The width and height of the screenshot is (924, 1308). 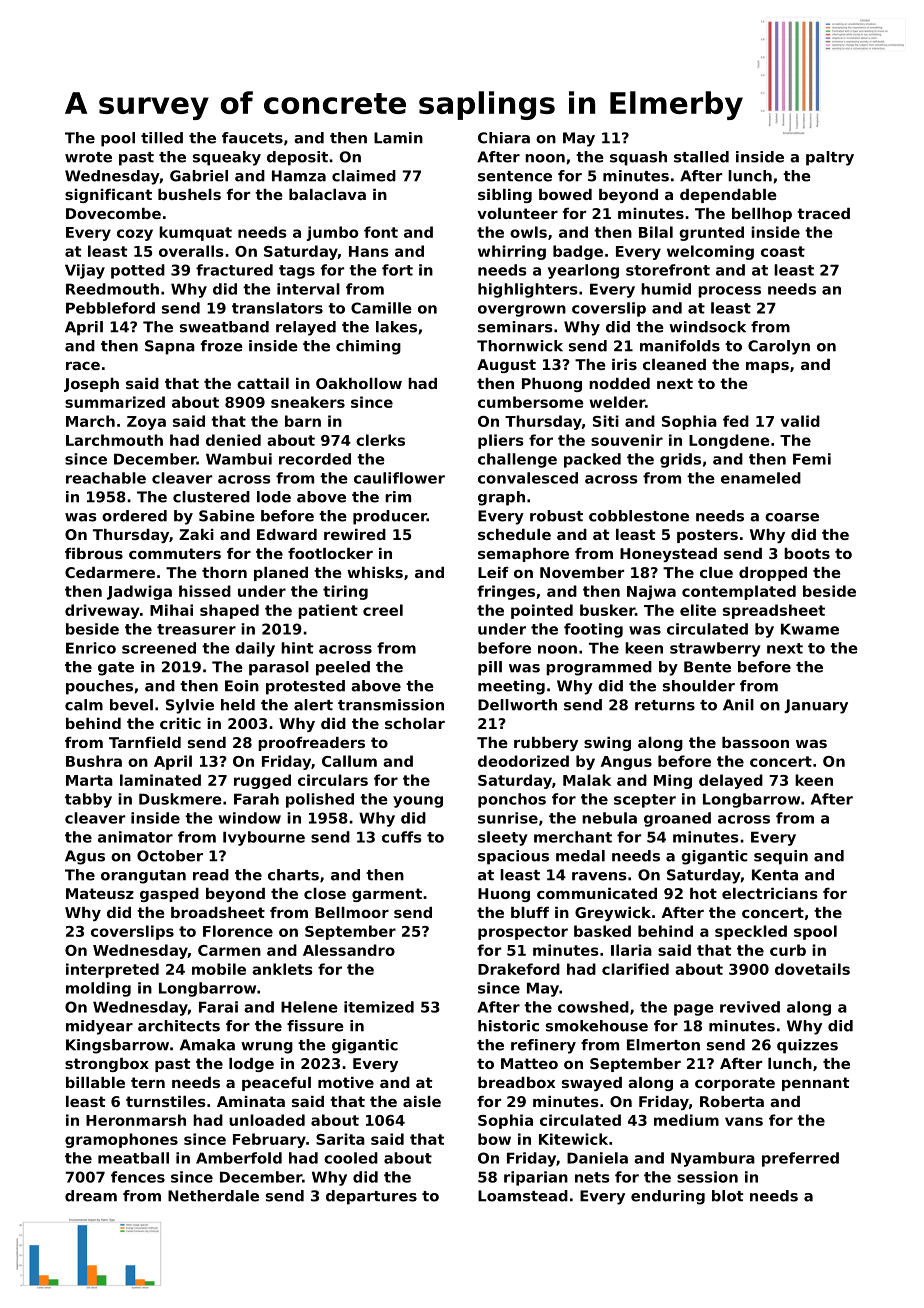 What do you see at coordinates (252, 138) in the screenshot?
I see `faucets` at bounding box center [252, 138].
